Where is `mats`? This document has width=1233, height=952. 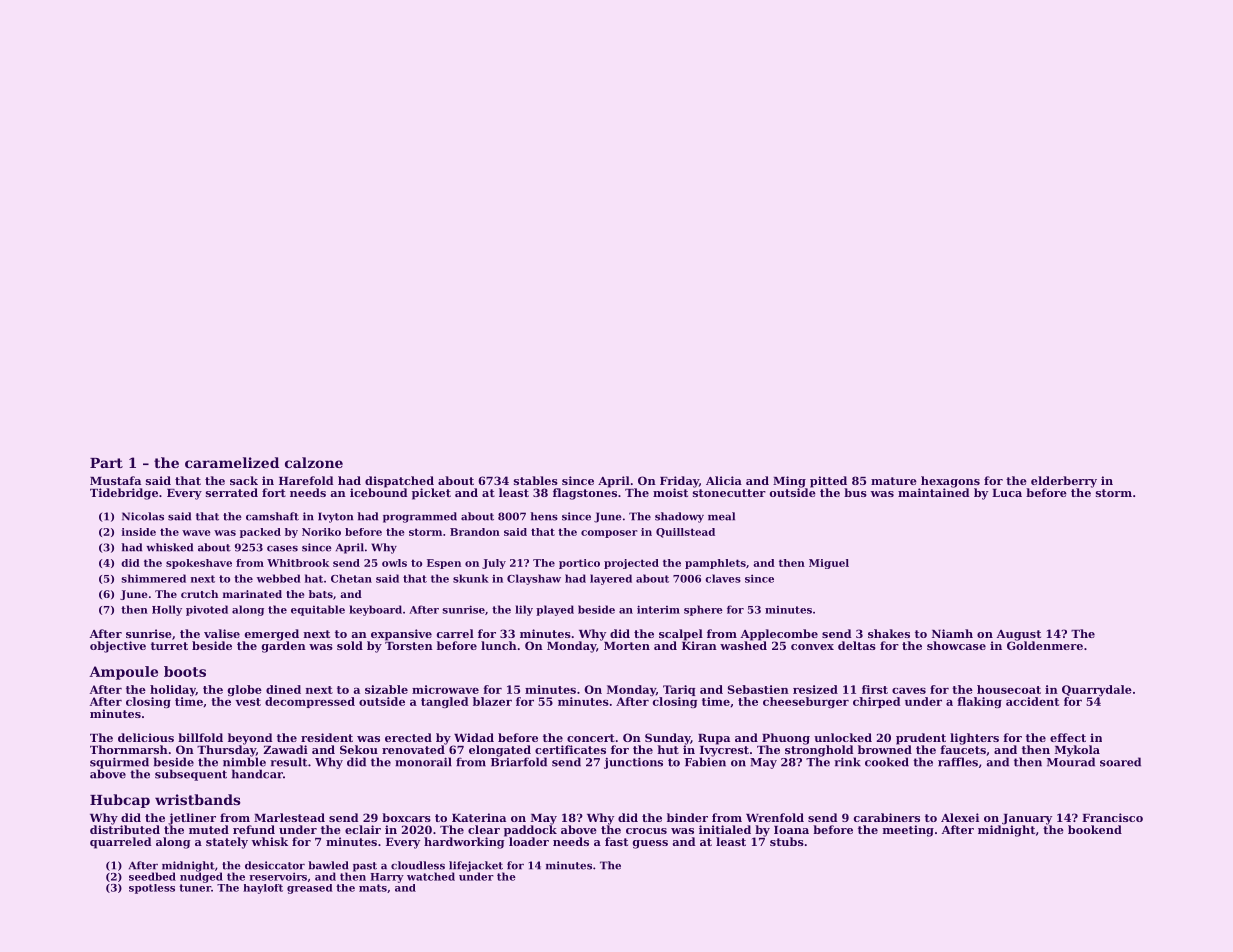 mats is located at coordinates (373, 888).
